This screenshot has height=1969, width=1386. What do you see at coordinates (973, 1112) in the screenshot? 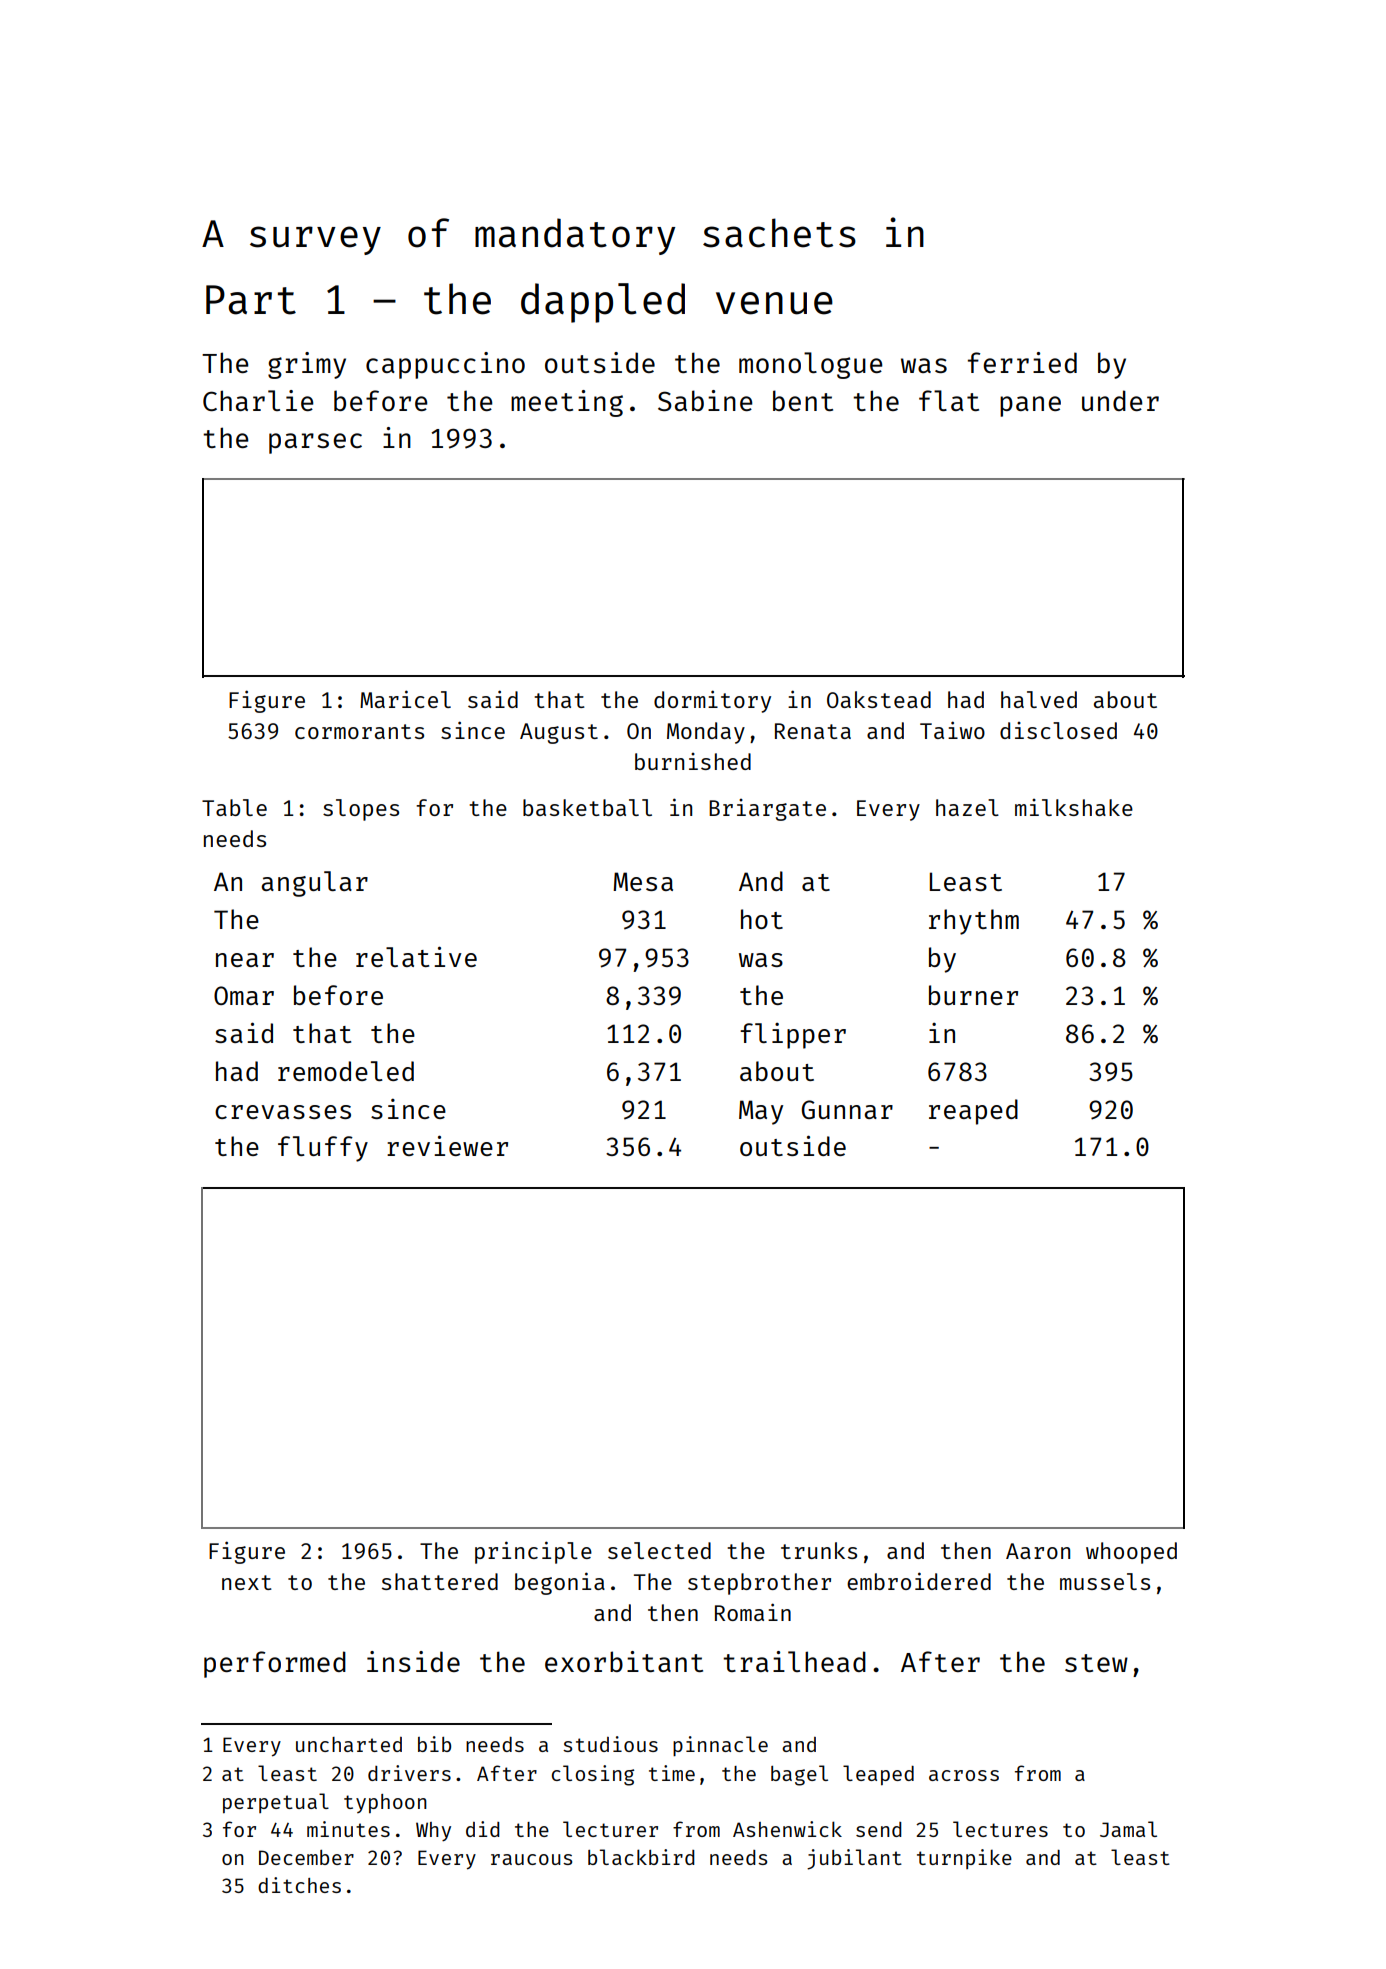
I see `reaped` at bounding box center [973, 1112].
